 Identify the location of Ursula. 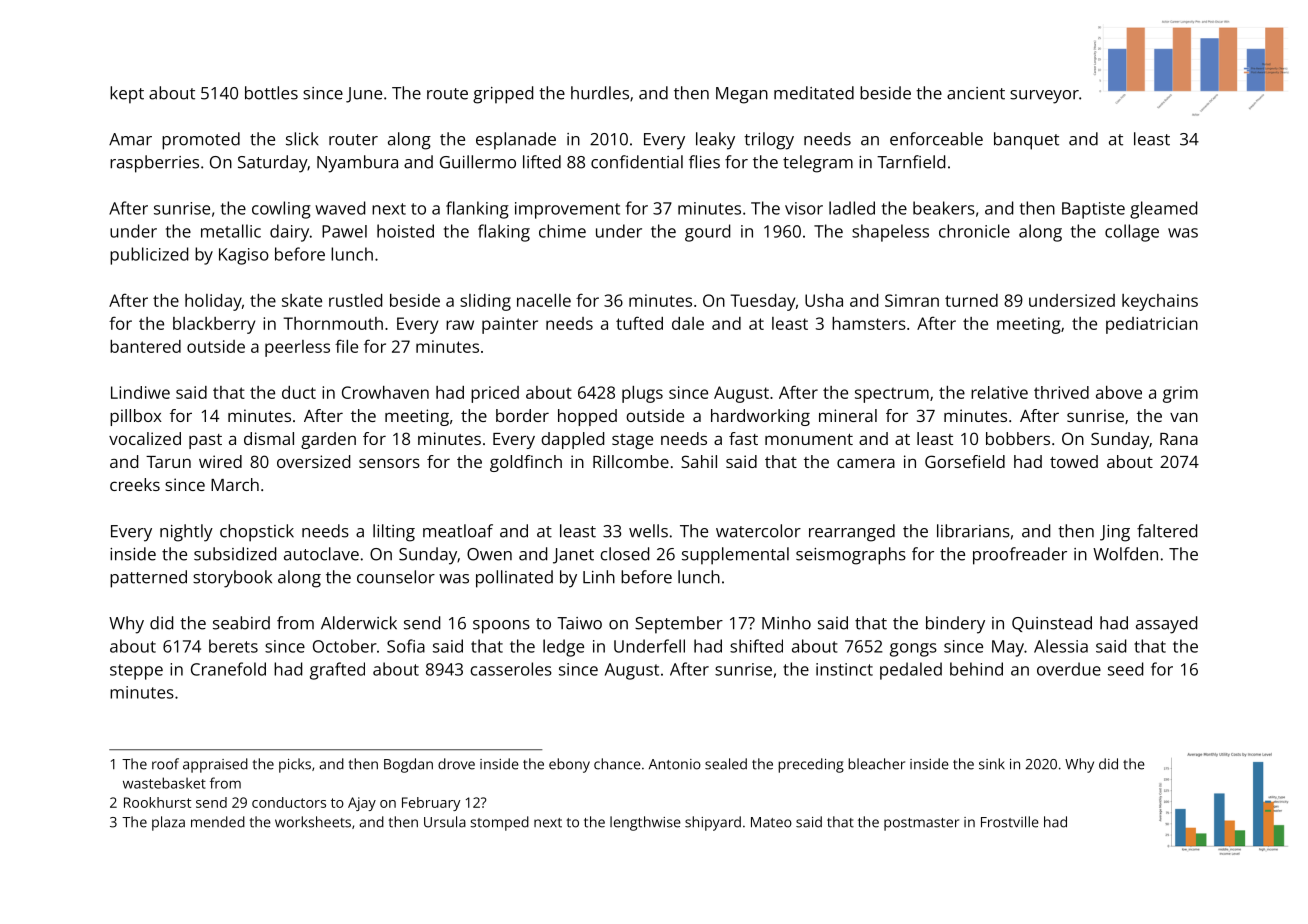
(445, 822).
